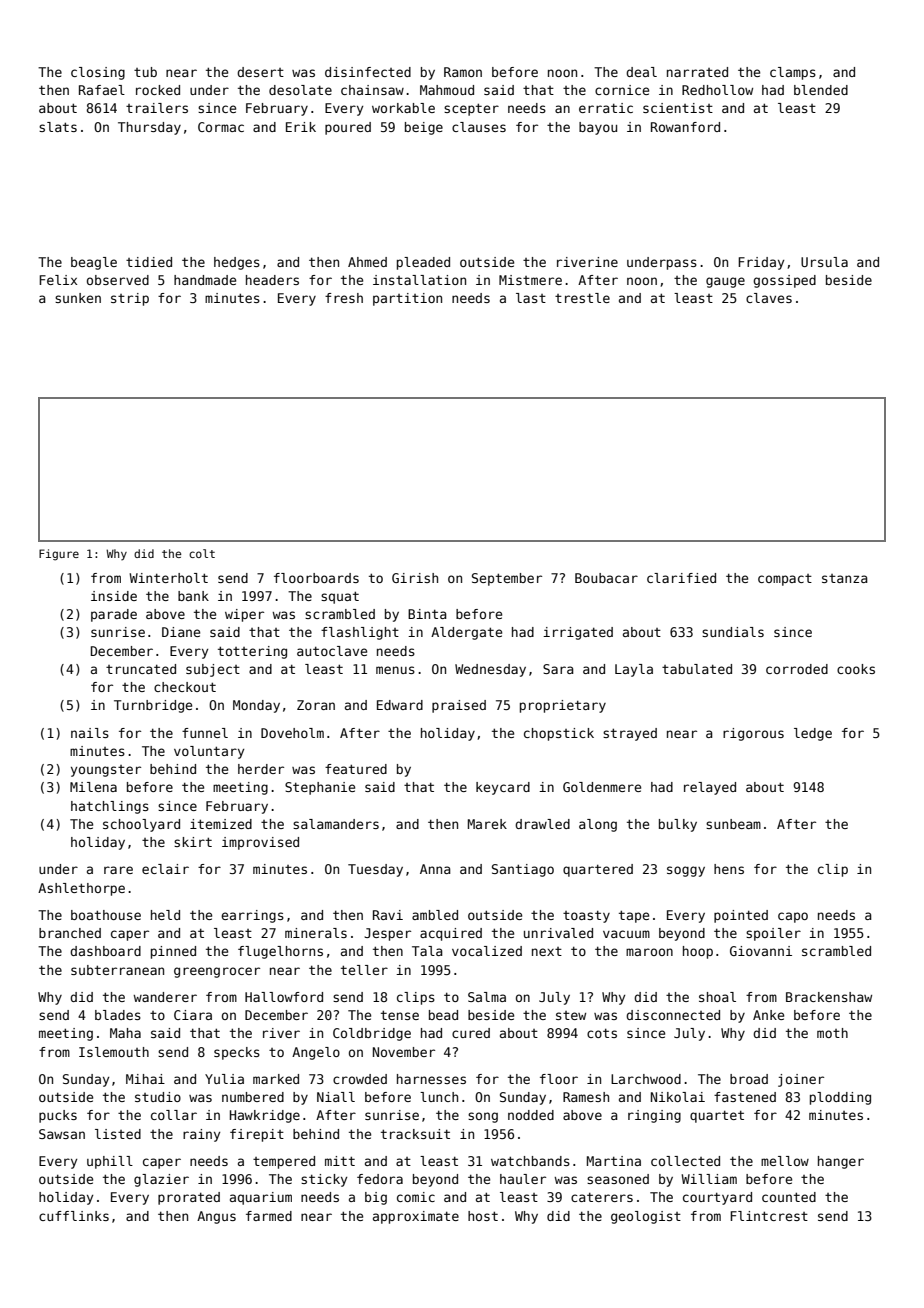  I want to click on partition, so click(407, 299).
